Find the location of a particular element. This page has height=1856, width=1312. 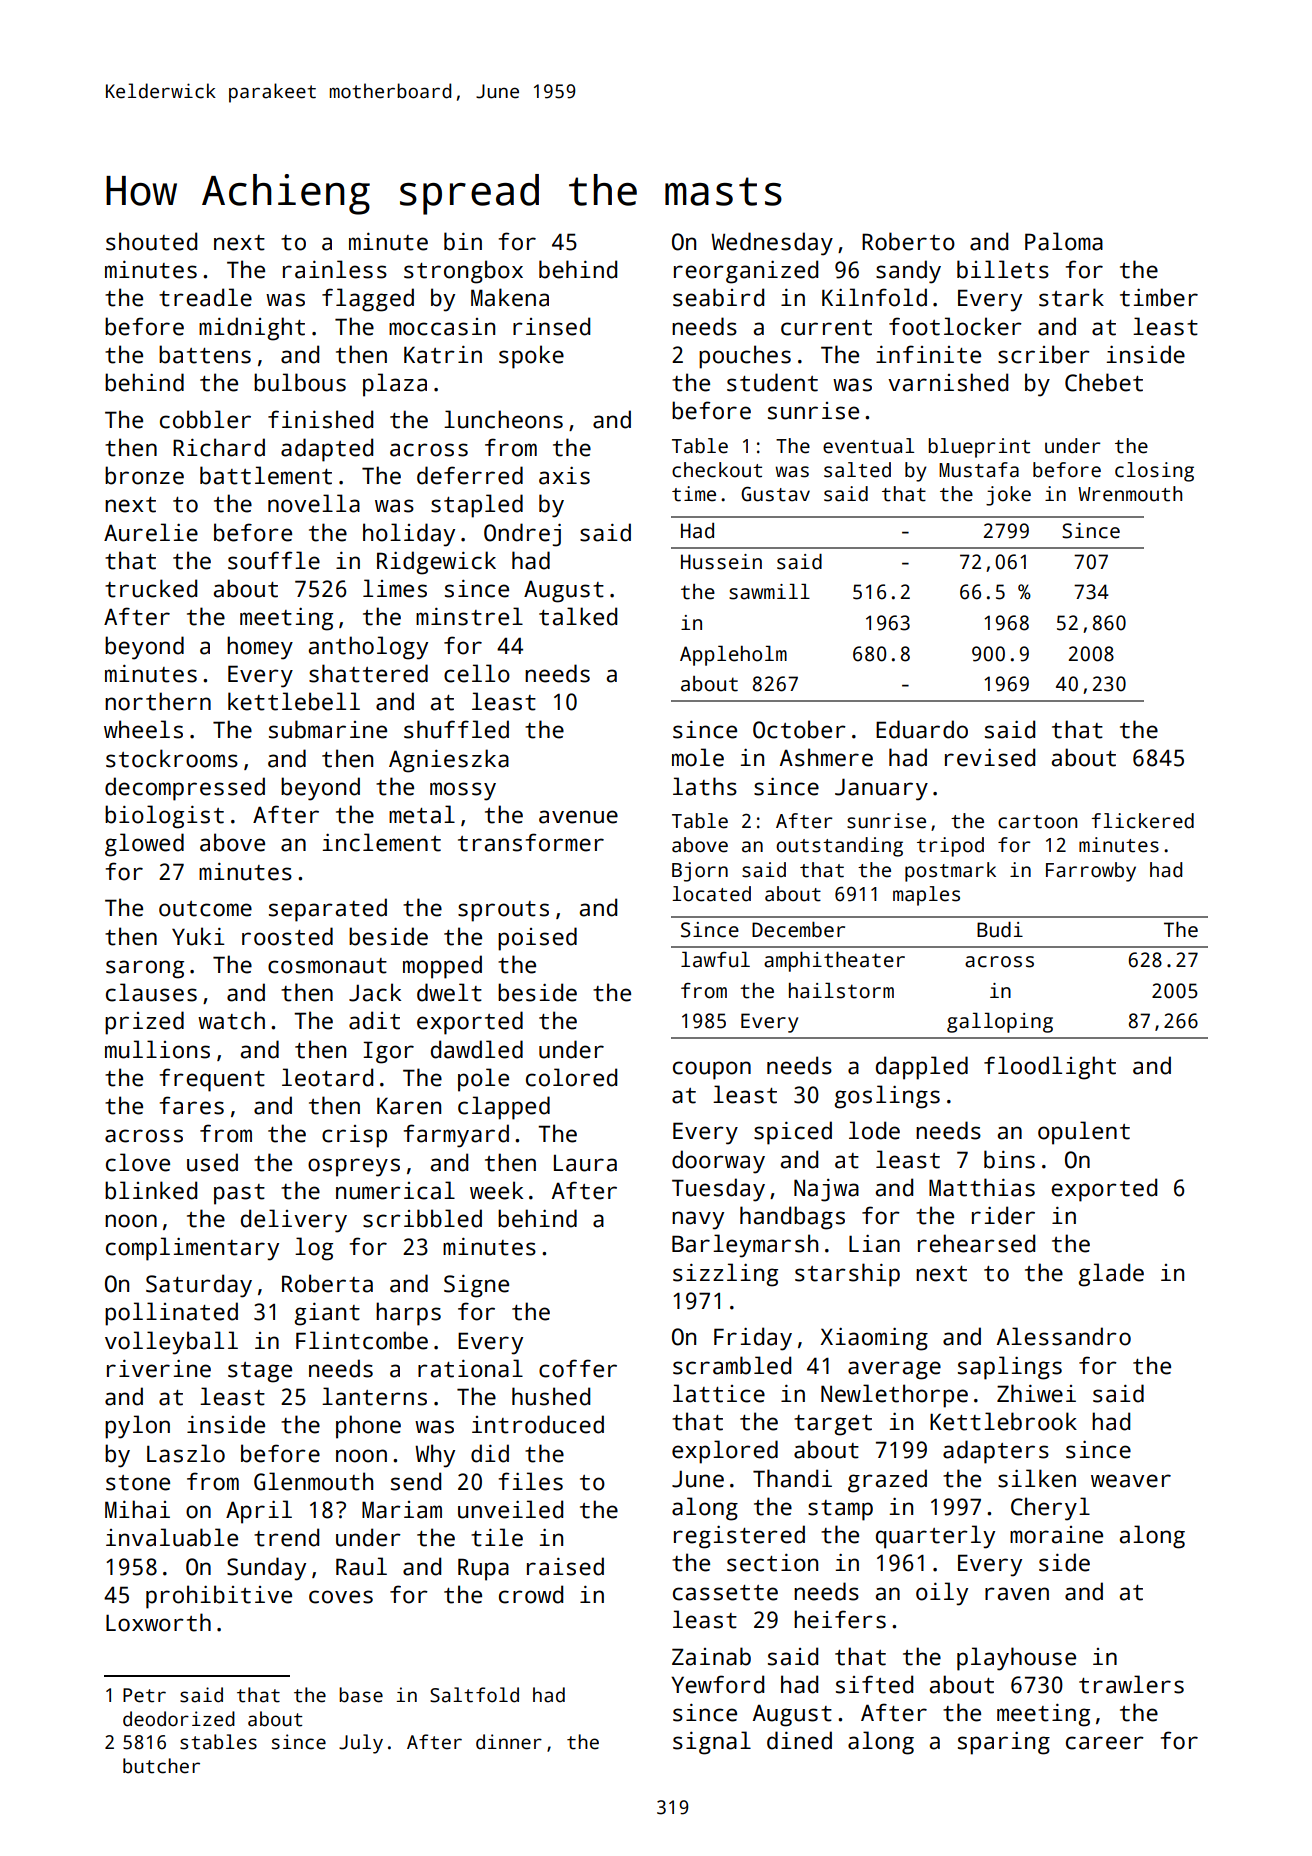

bronze is located at coordinates (144, 475).
